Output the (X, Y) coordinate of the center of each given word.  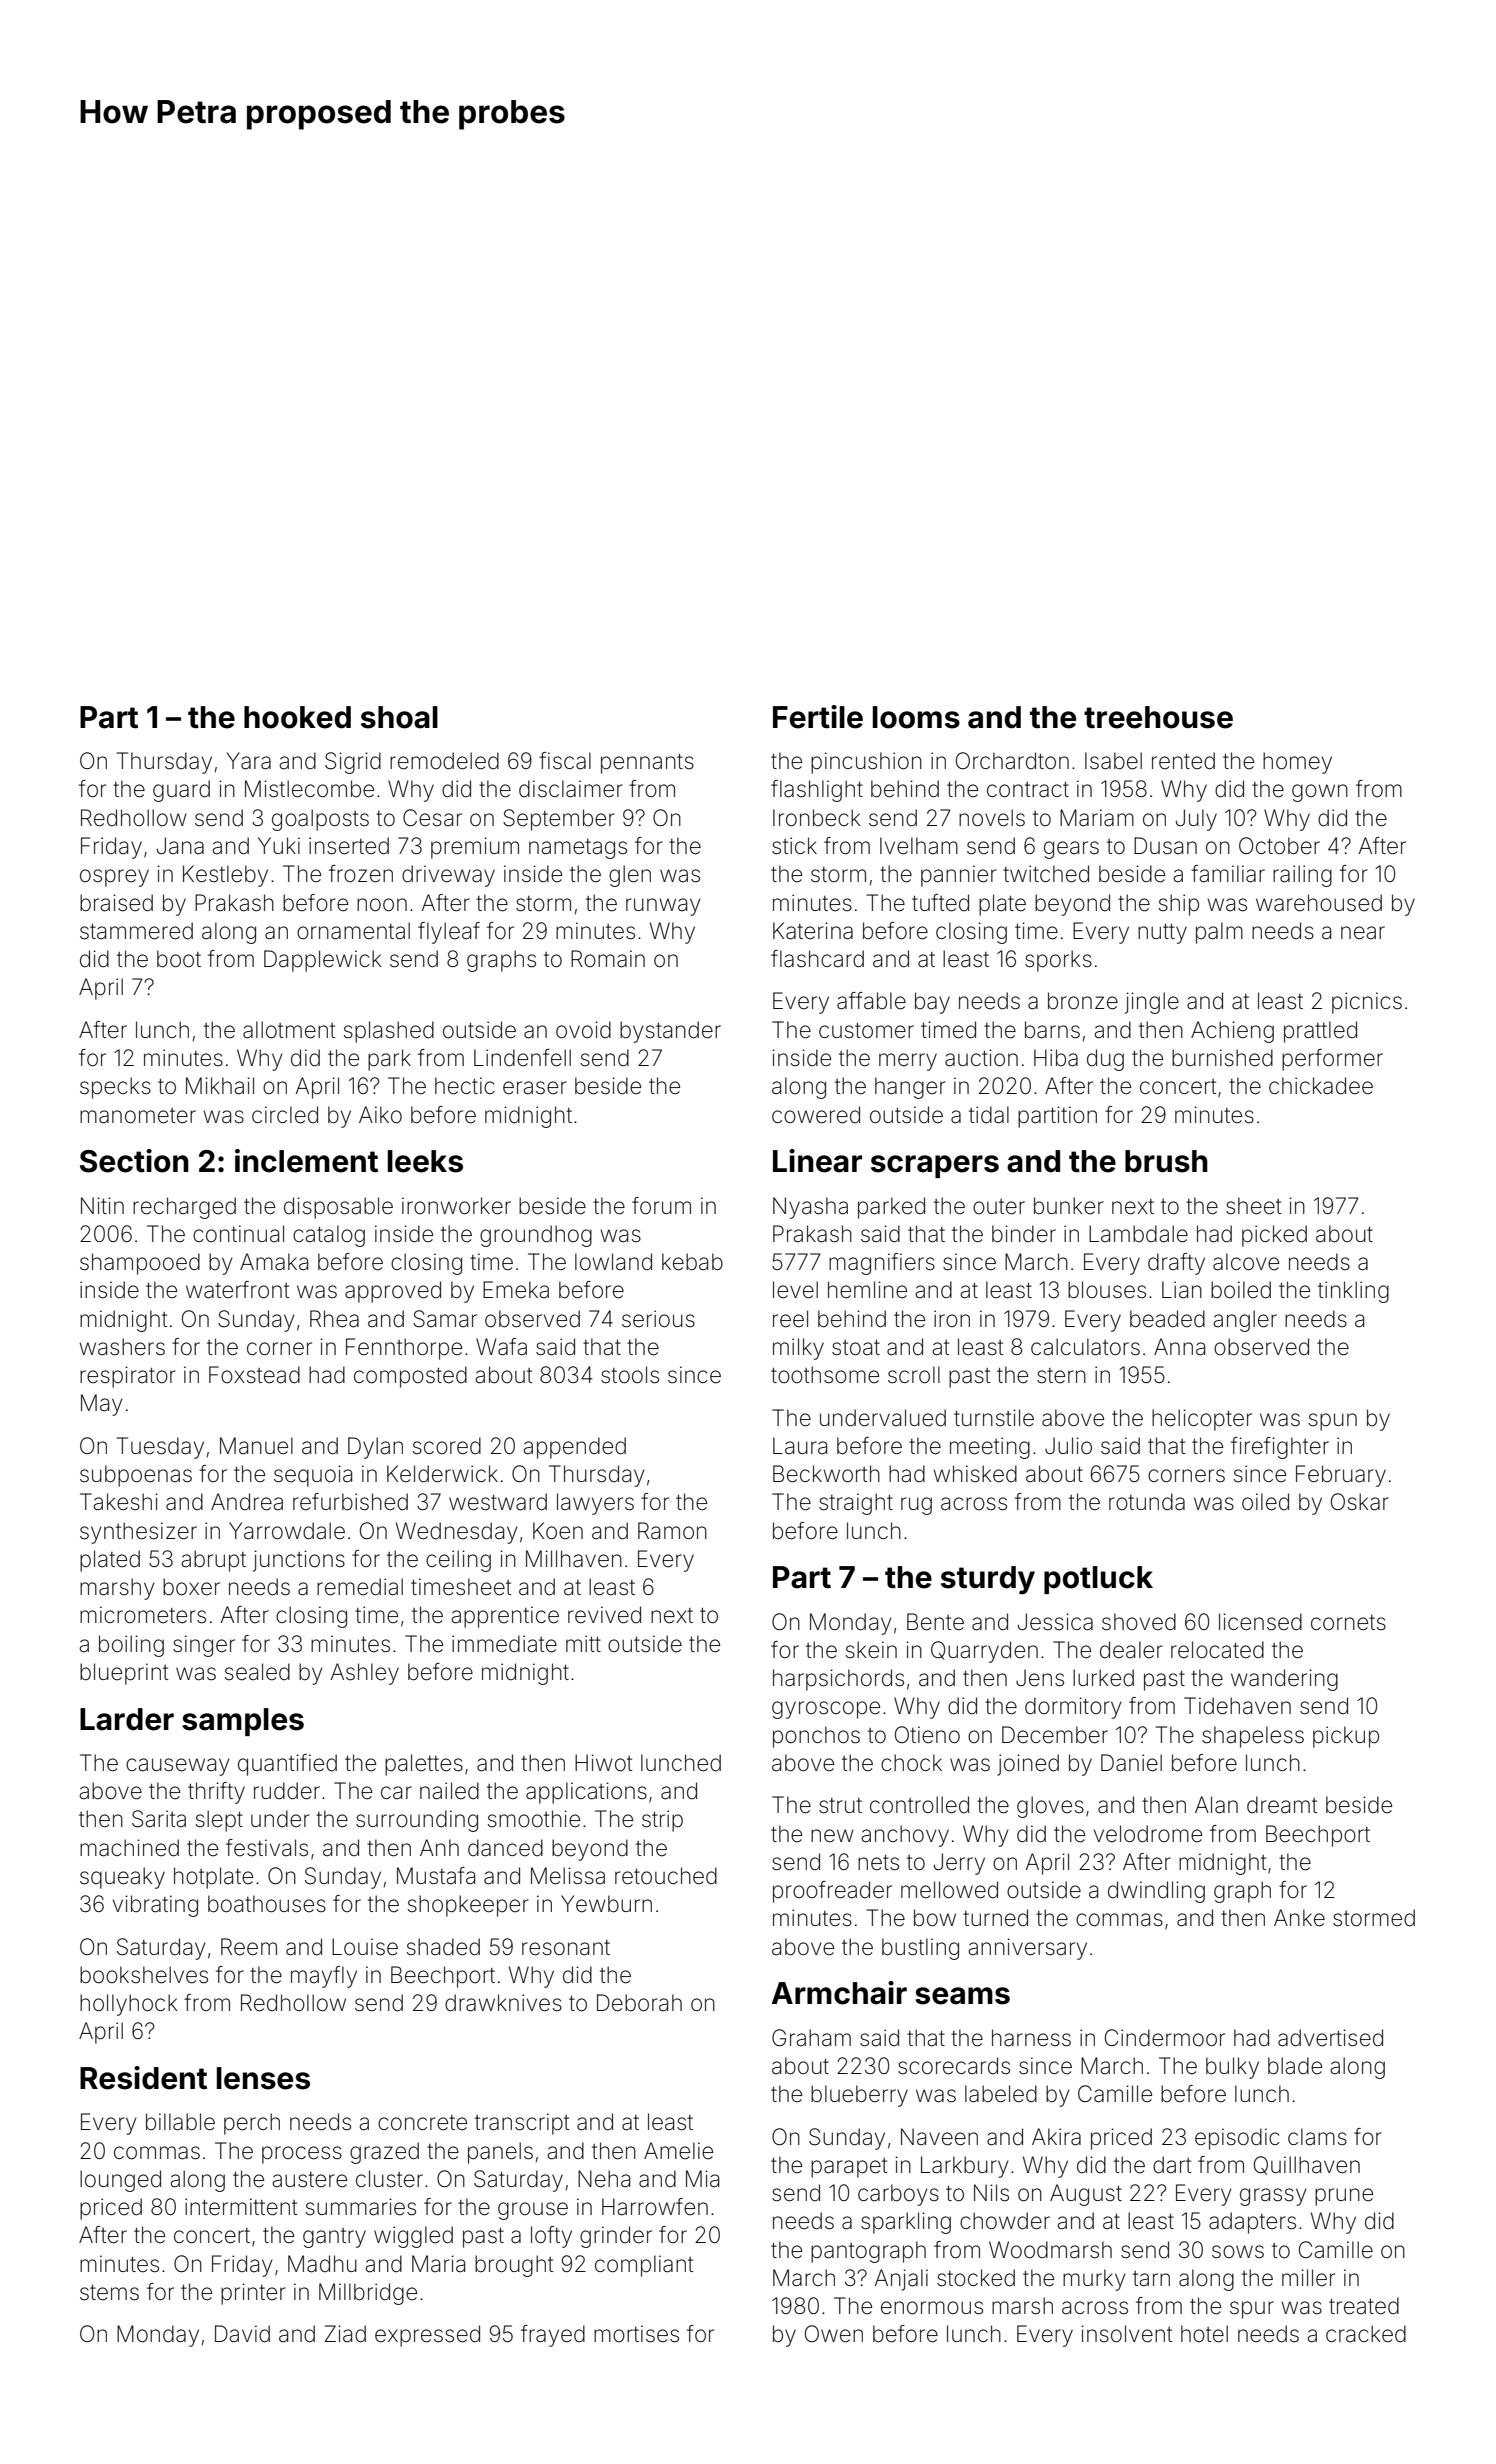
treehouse (1158, 717)
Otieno (927, 1735)
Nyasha (810, 1208)
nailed (449, 1791)
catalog (329, 1236)
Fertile (818, 717)
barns (1052, 1030)
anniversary (1027, 1949)
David (242, 2334)
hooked (297, 717)
